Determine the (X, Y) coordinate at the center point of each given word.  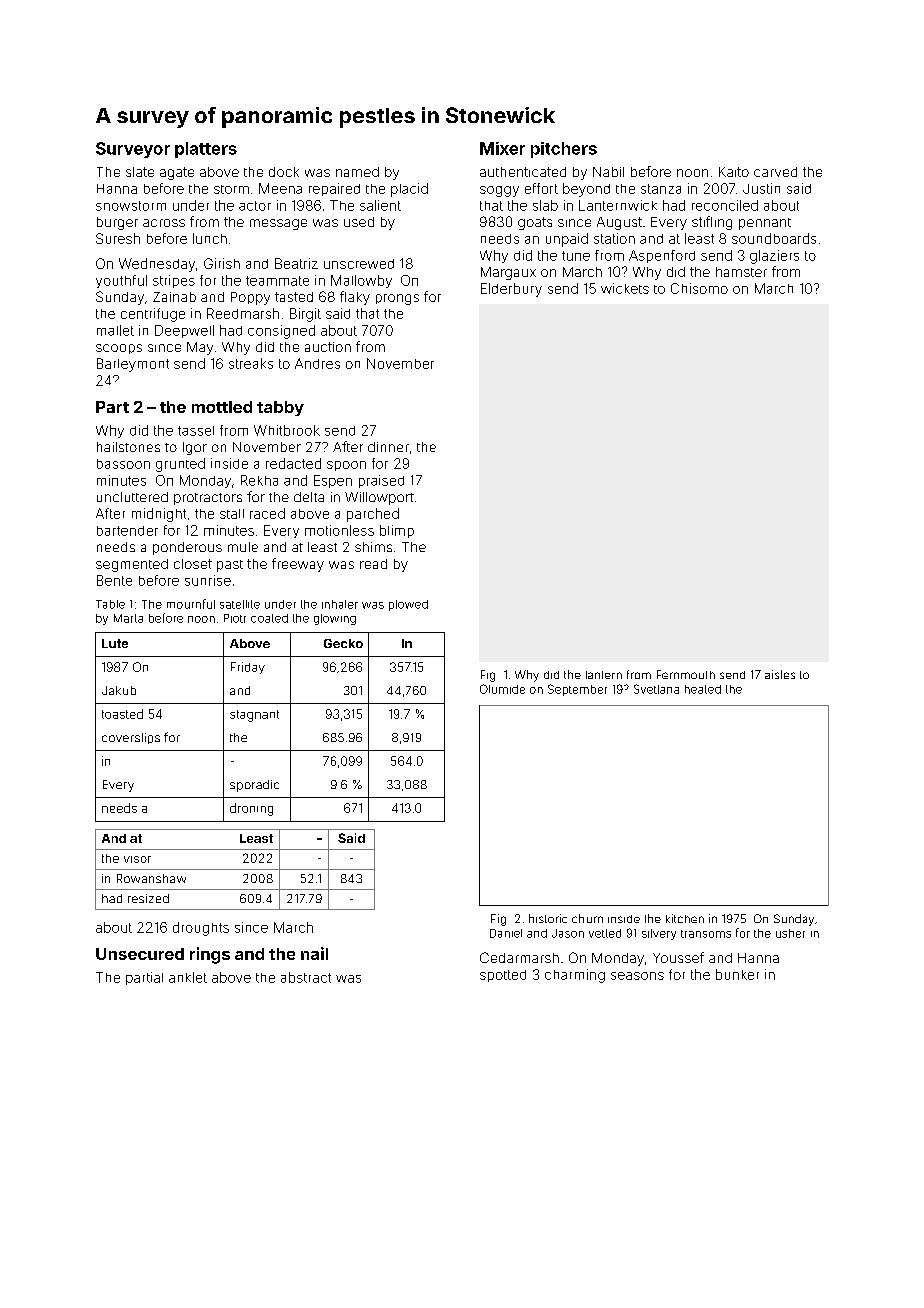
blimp (397, 531)
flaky (355, 298)
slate (140, 172)
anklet (188, 977)
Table (110, 604)
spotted (503, 976)
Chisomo (699, 288)
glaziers (774, 257)
